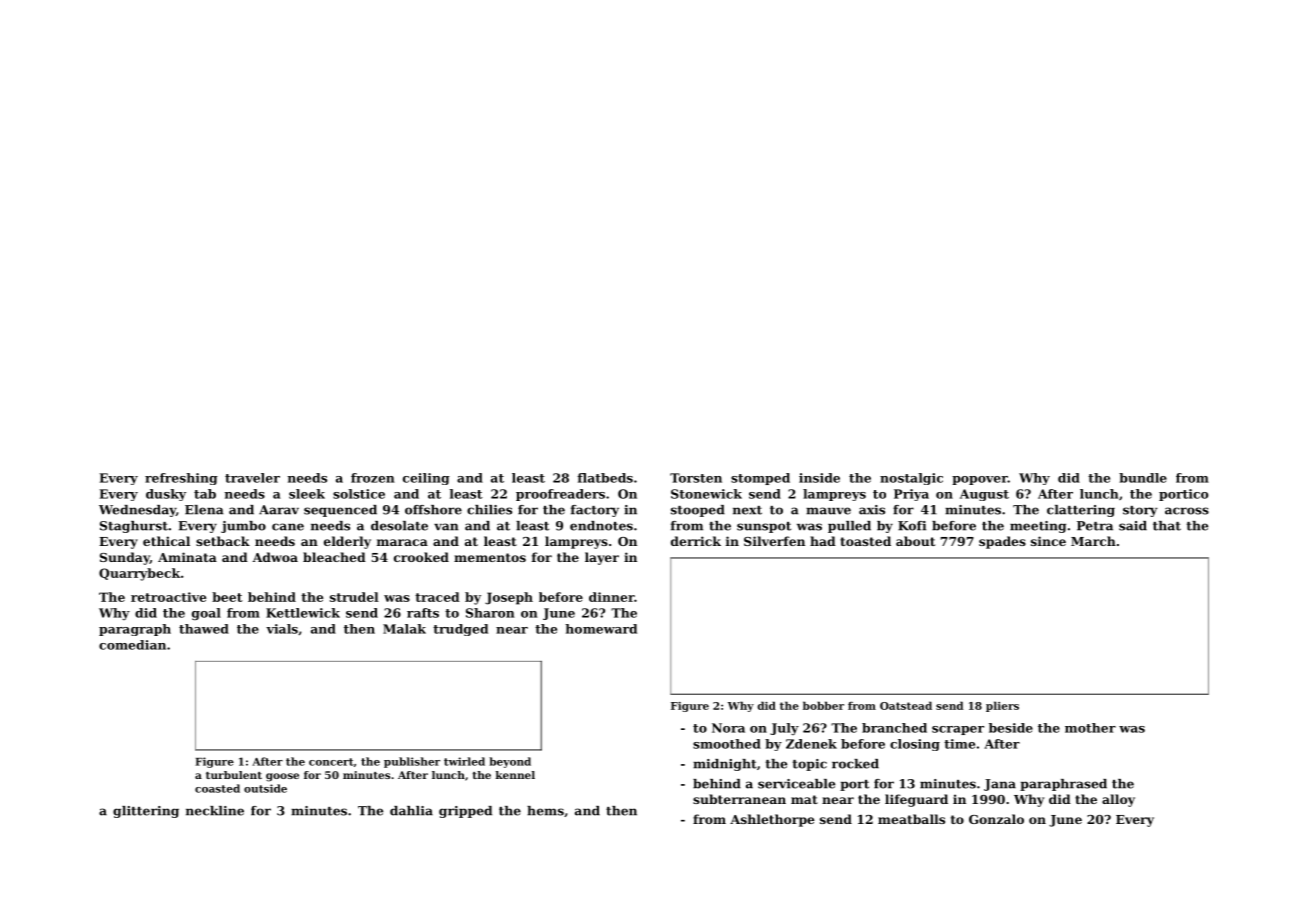  What do you see at coordinates (132, 645) in the page?
I see `comedian` at bounding box center [132, 645].
